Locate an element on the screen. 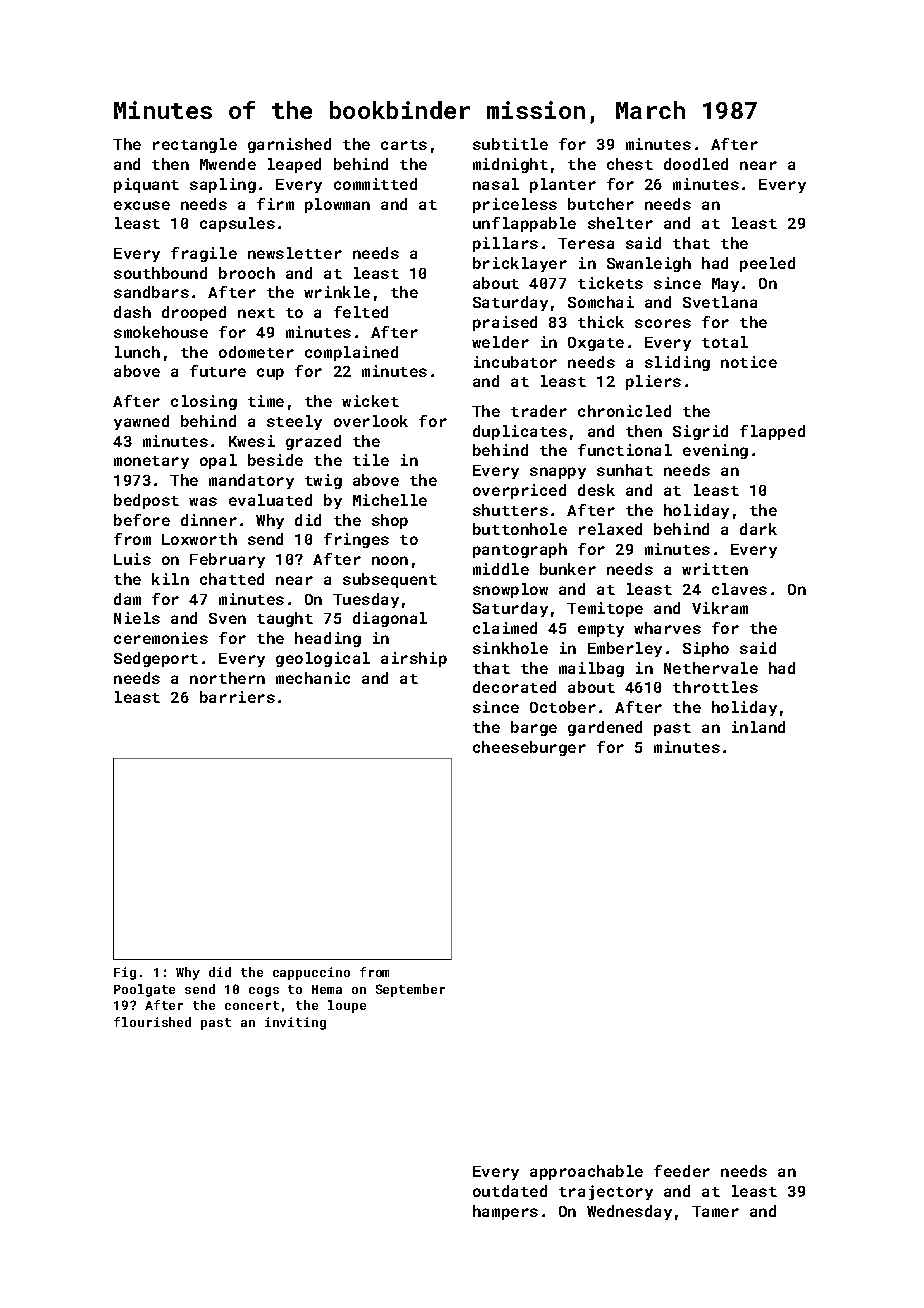  rectangle is located at coordinates (195, 145).
